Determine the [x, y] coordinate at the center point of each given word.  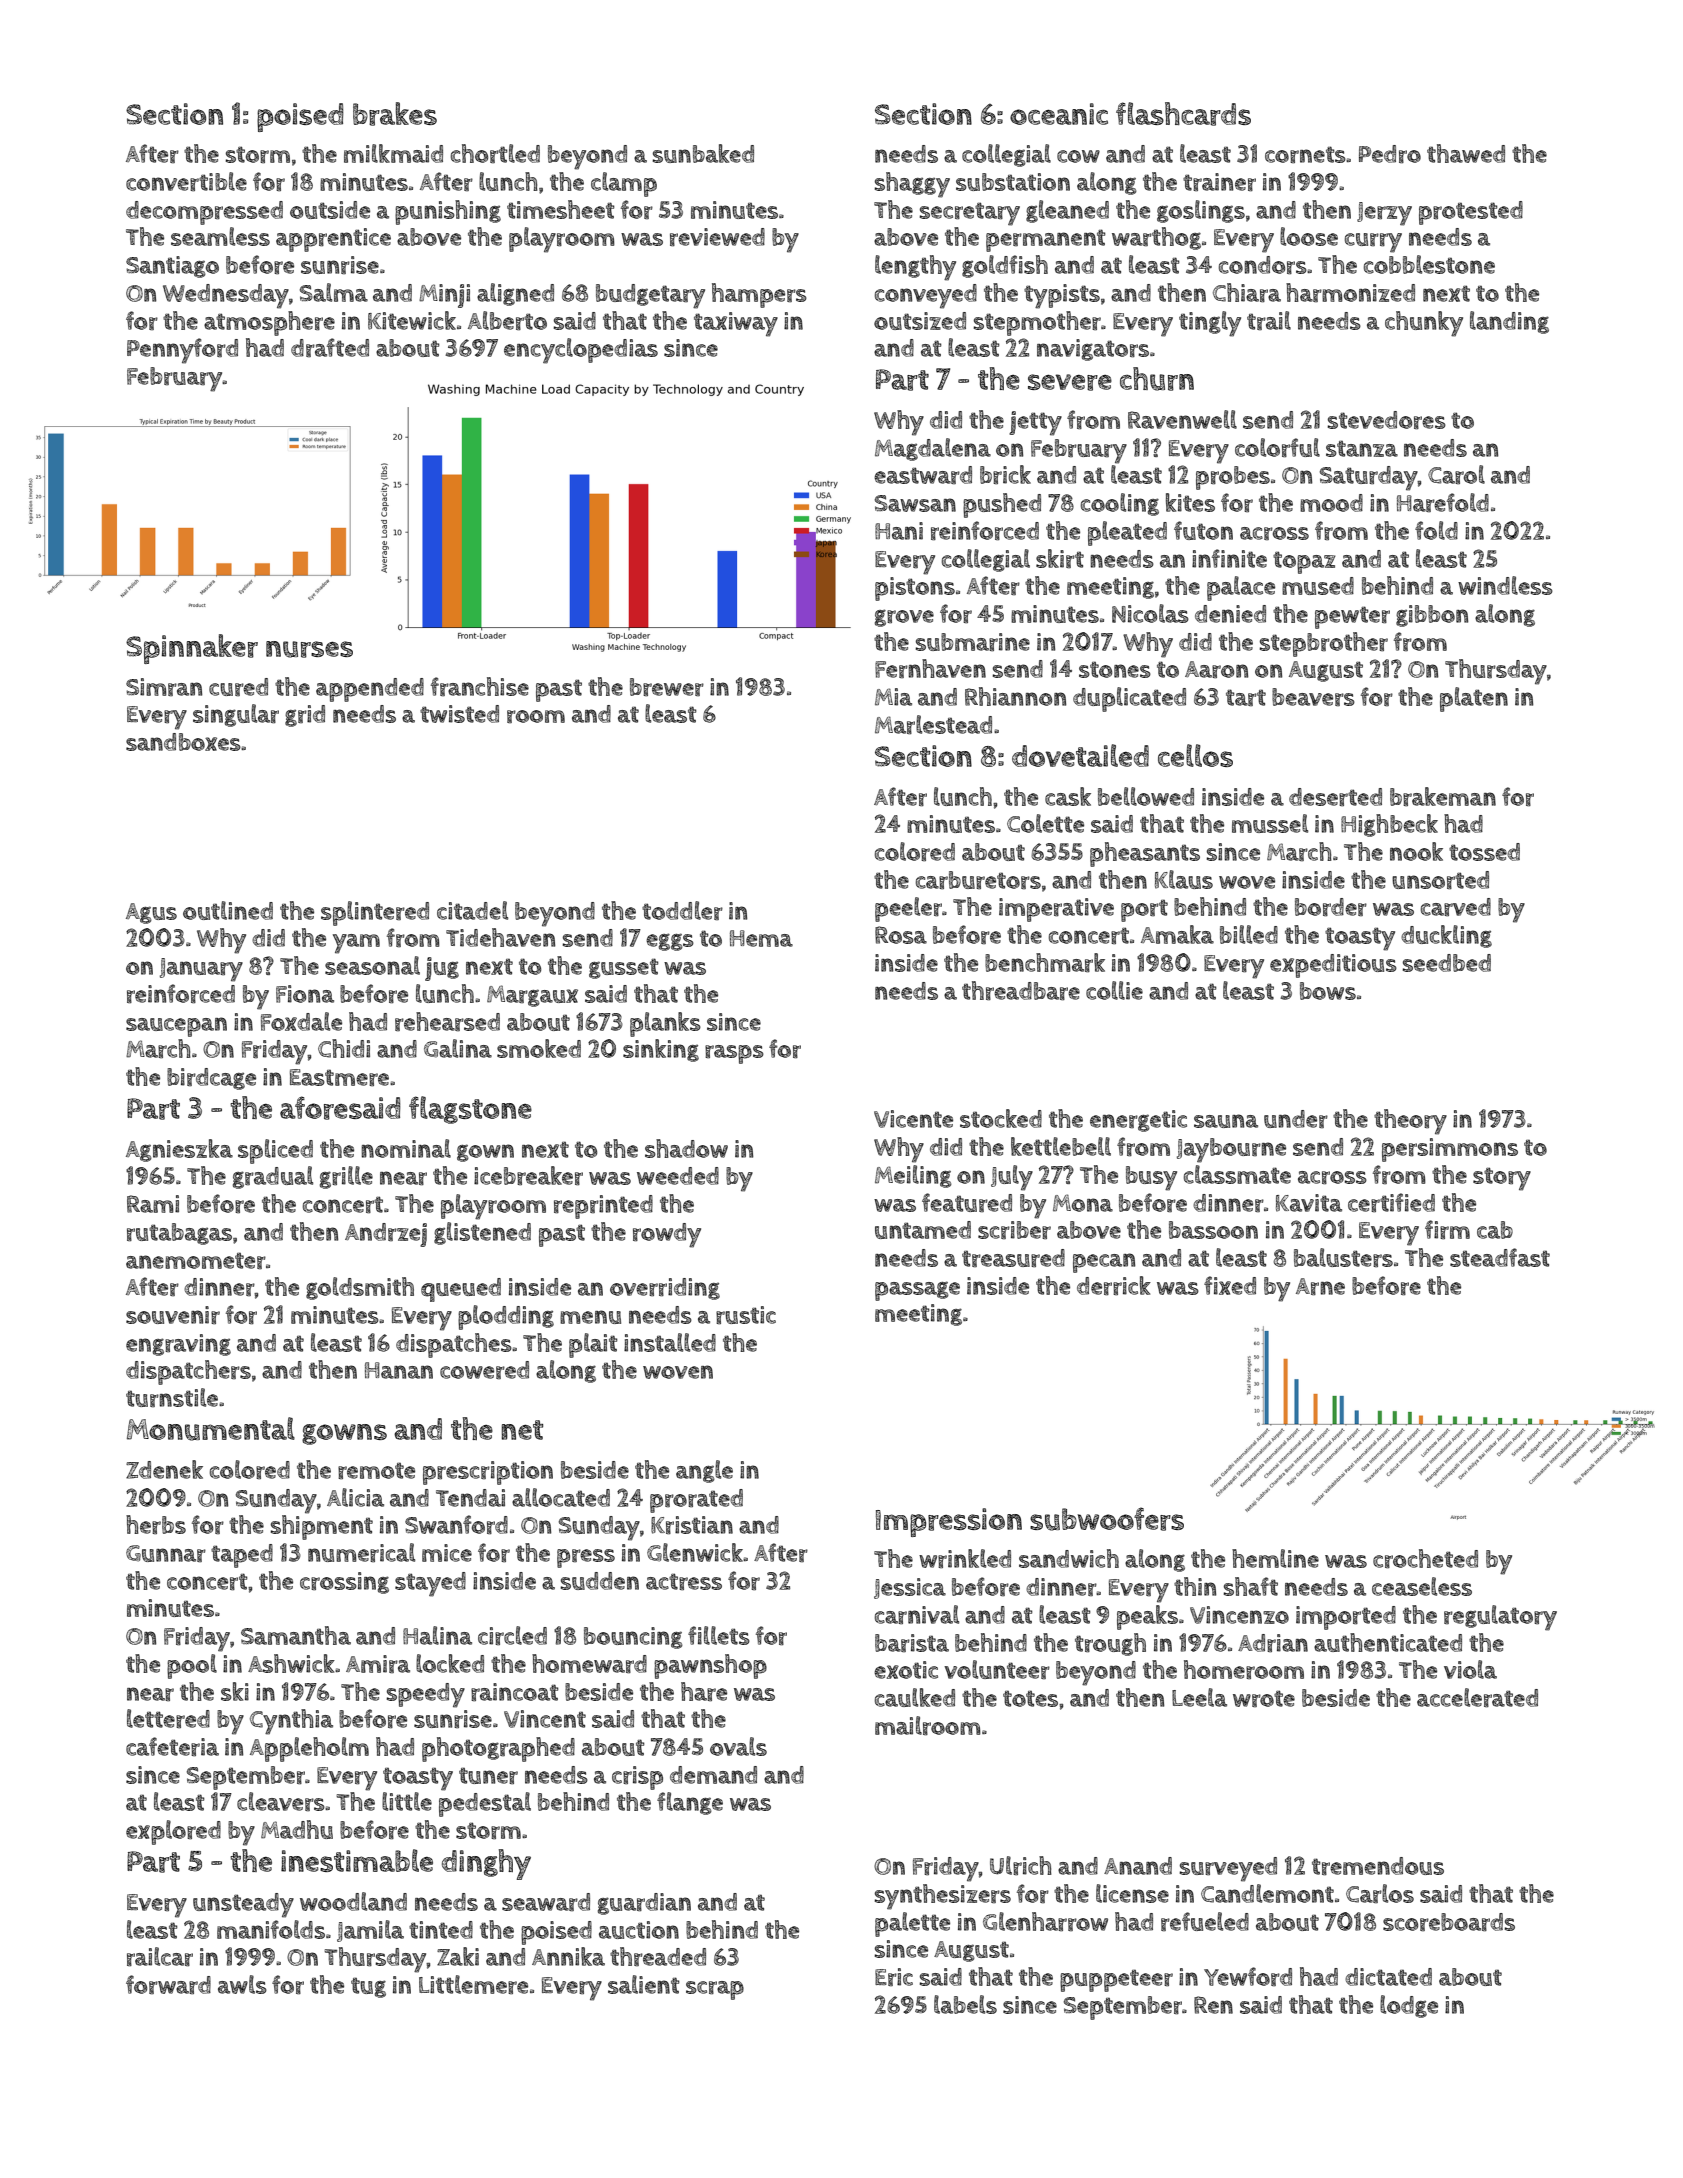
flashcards [1183, 114]
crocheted [1425, 1558]
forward [168, 1985]
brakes [395, 114]
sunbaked [703, 153]
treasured [1013, 1258]
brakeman [1443, 797]
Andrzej [386, 1235]
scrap [715, 1990]
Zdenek [164, 1469]
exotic [906, 1670]
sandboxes [183, 742]
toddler [682, 910]
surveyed [1228, 1869]
